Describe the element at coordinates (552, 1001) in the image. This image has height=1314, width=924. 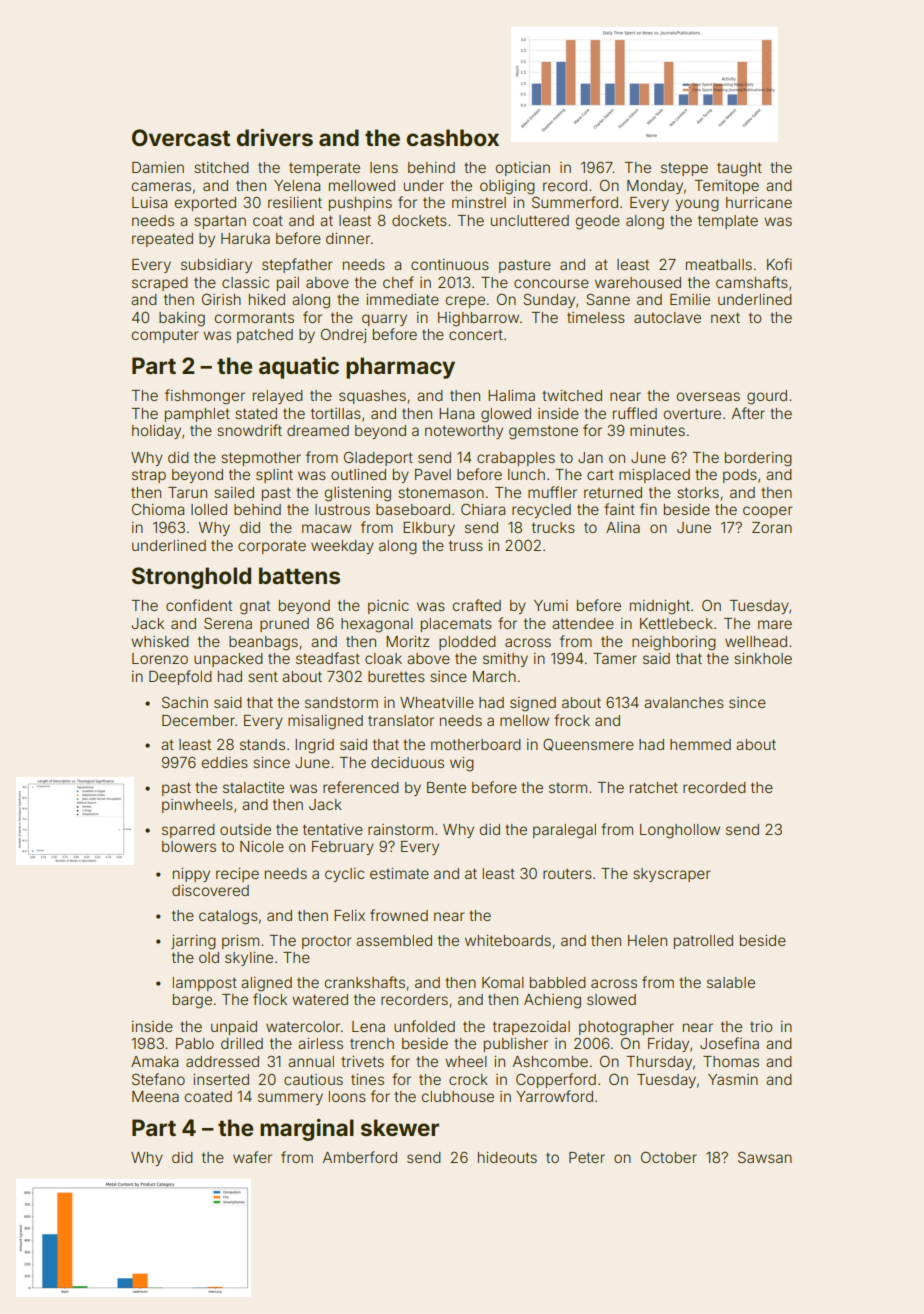
I see `Achieng` at that location.
